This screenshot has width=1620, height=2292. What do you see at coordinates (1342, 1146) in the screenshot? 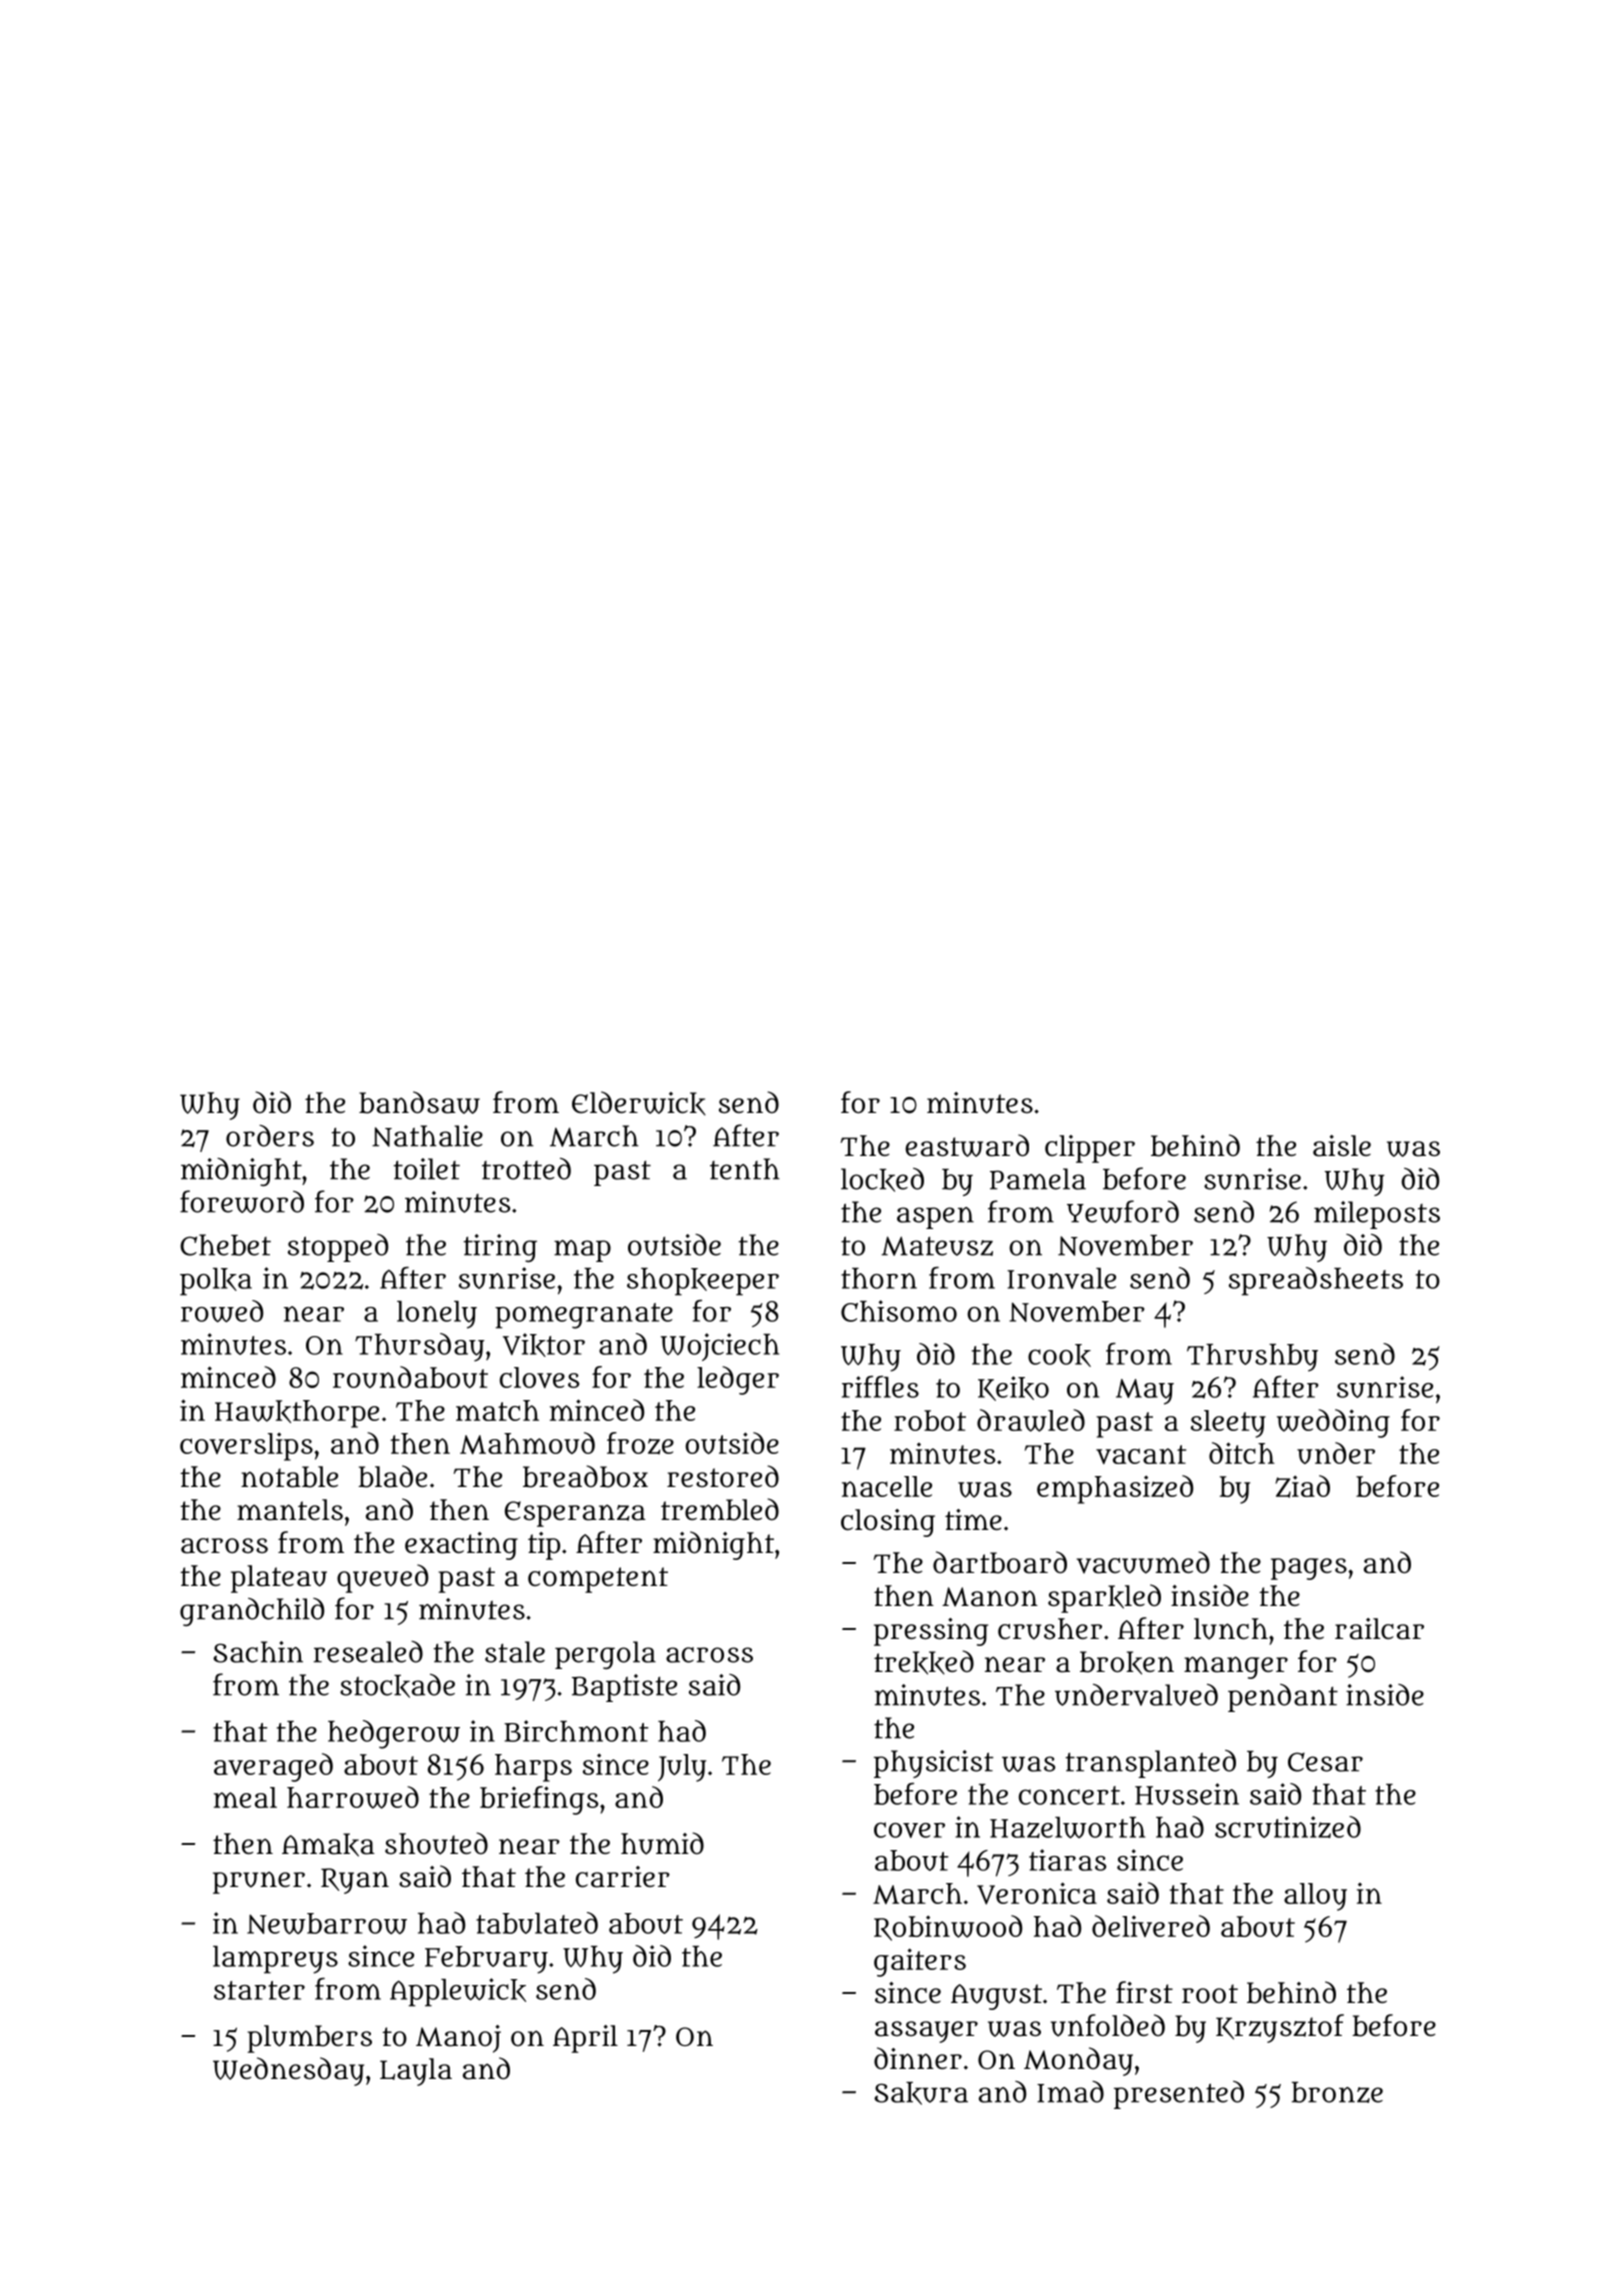
I see `aisle` at bounding box center [1342, 1146].
